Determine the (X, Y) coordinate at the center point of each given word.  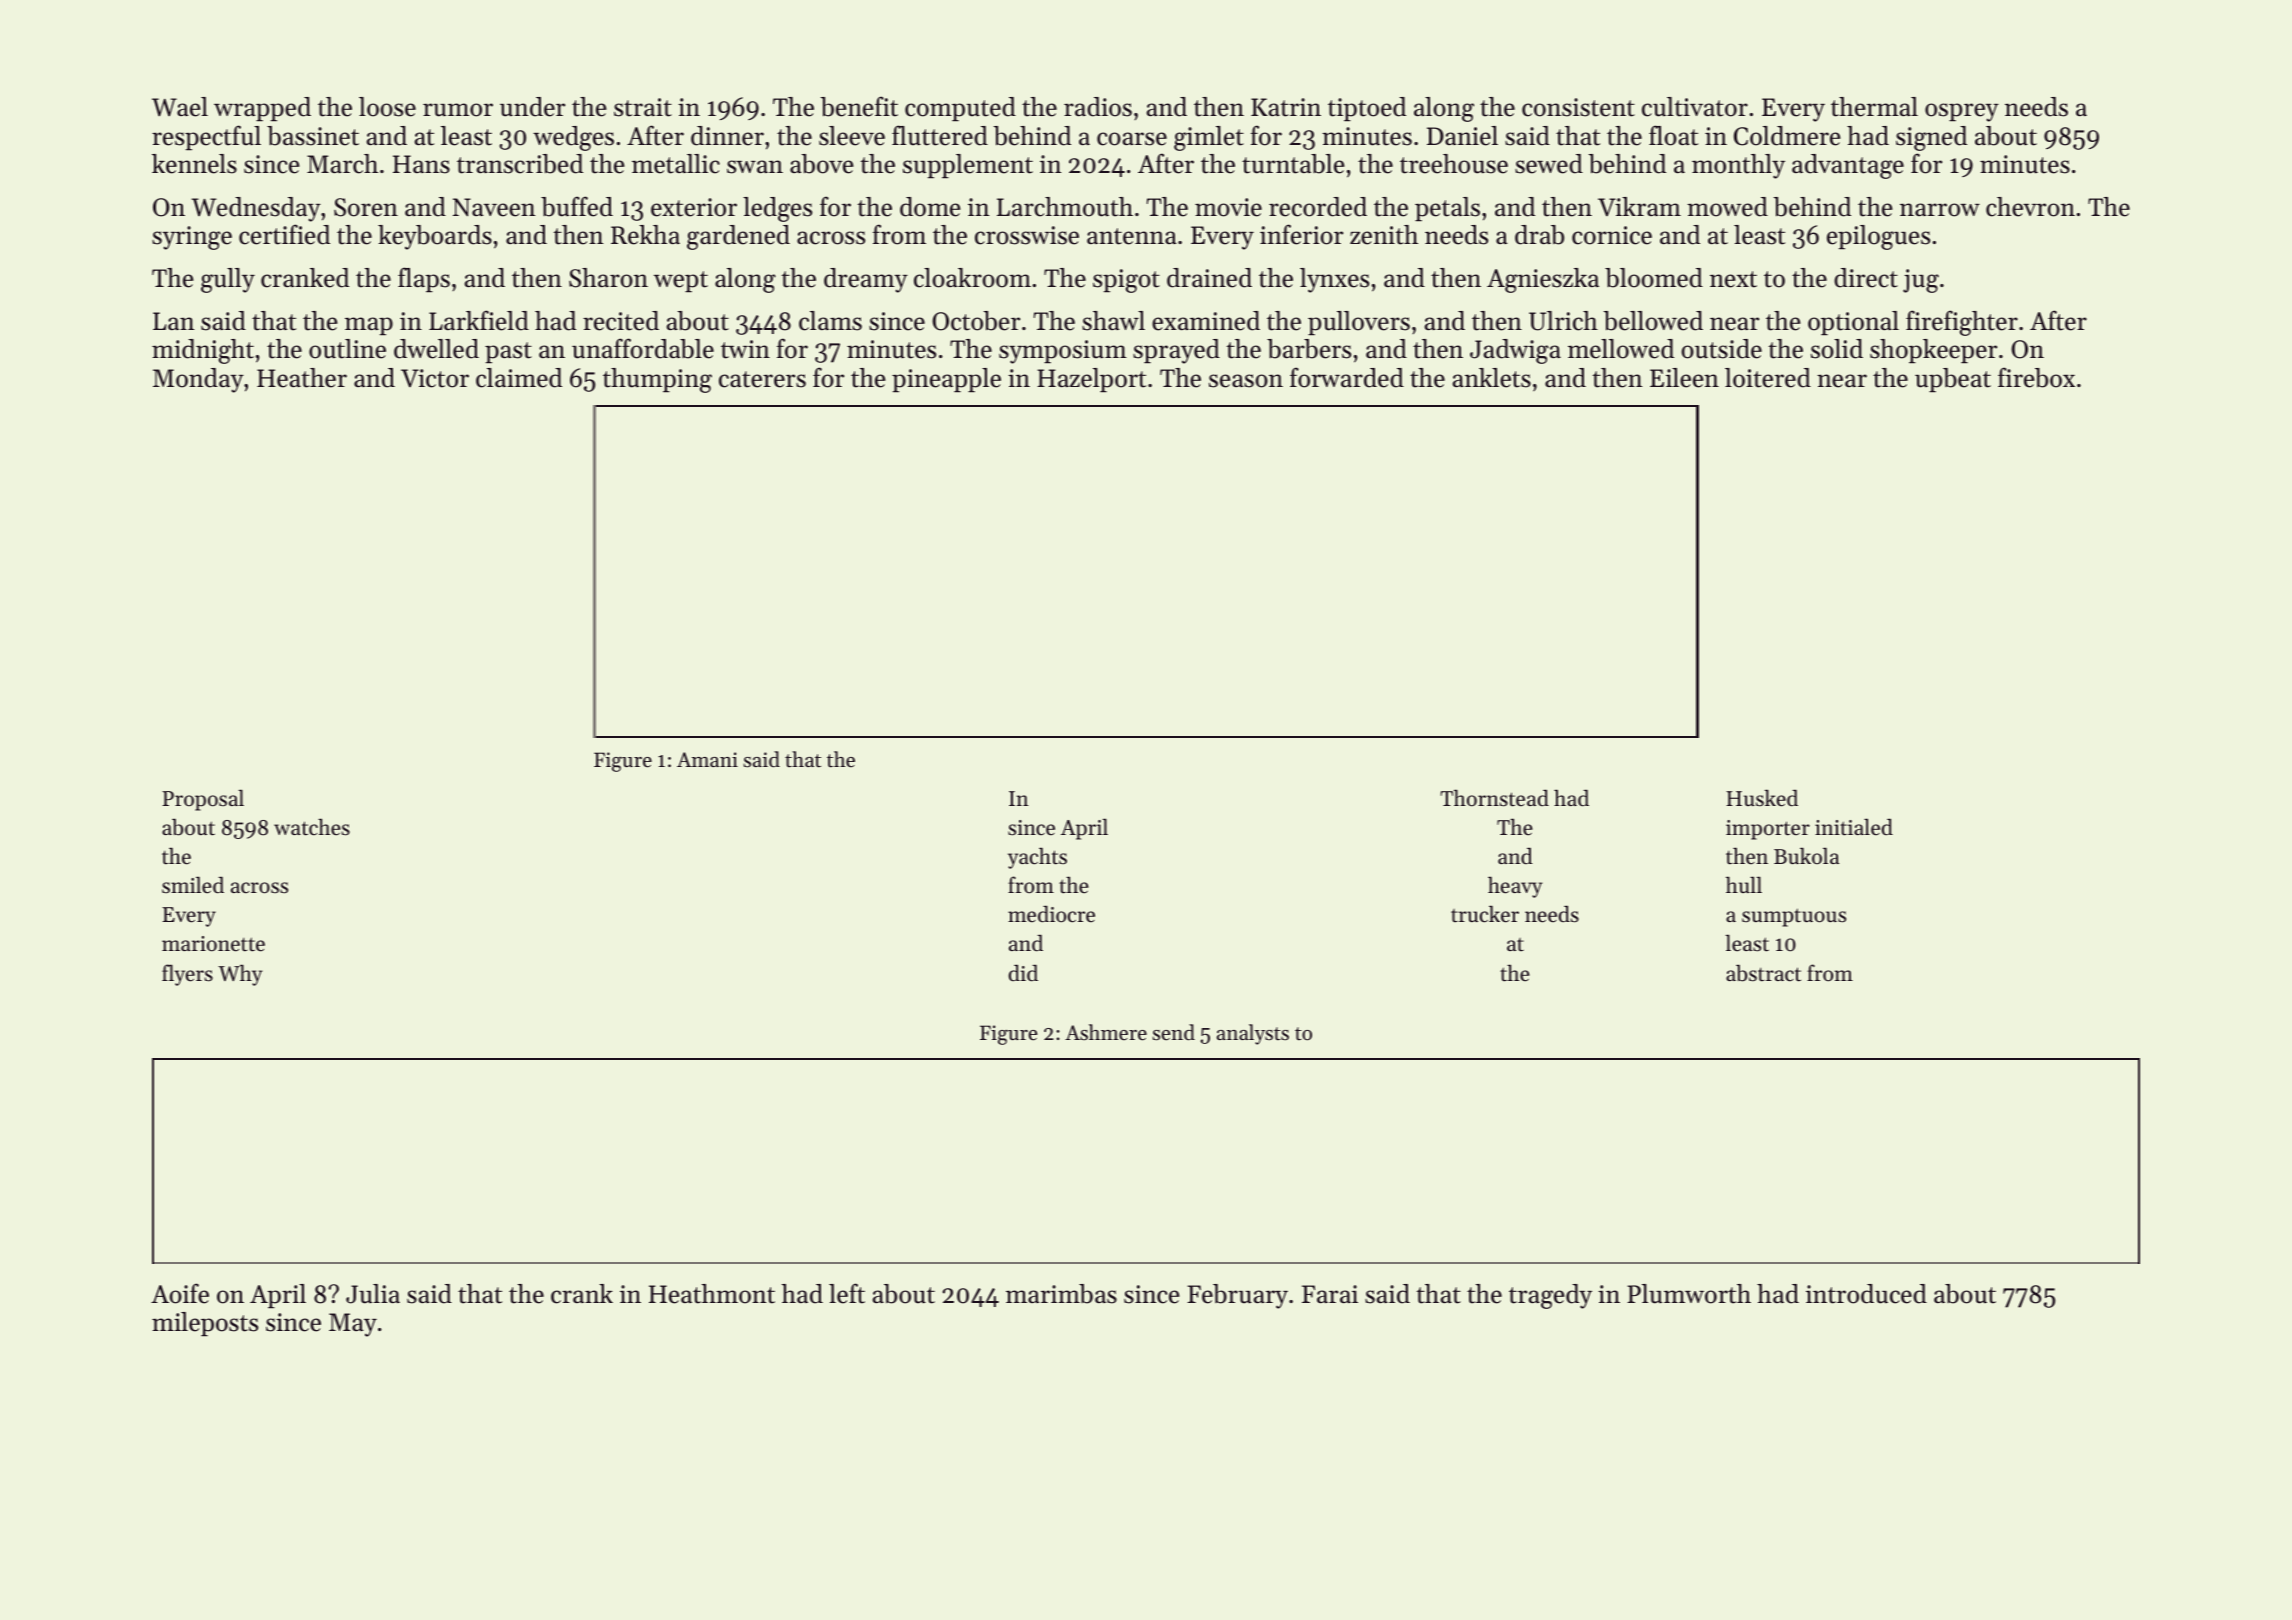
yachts (1037, 858)
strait (643, 107)
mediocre (1051, 914)
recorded (1318, 207)
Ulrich (1563, 321)
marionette (213, 944)
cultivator (1695, 107)
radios (1098, 107)
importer (1768, 830)
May (353, 1325)
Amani (707, 759)
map (369, 326)
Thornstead (1494, 798)
